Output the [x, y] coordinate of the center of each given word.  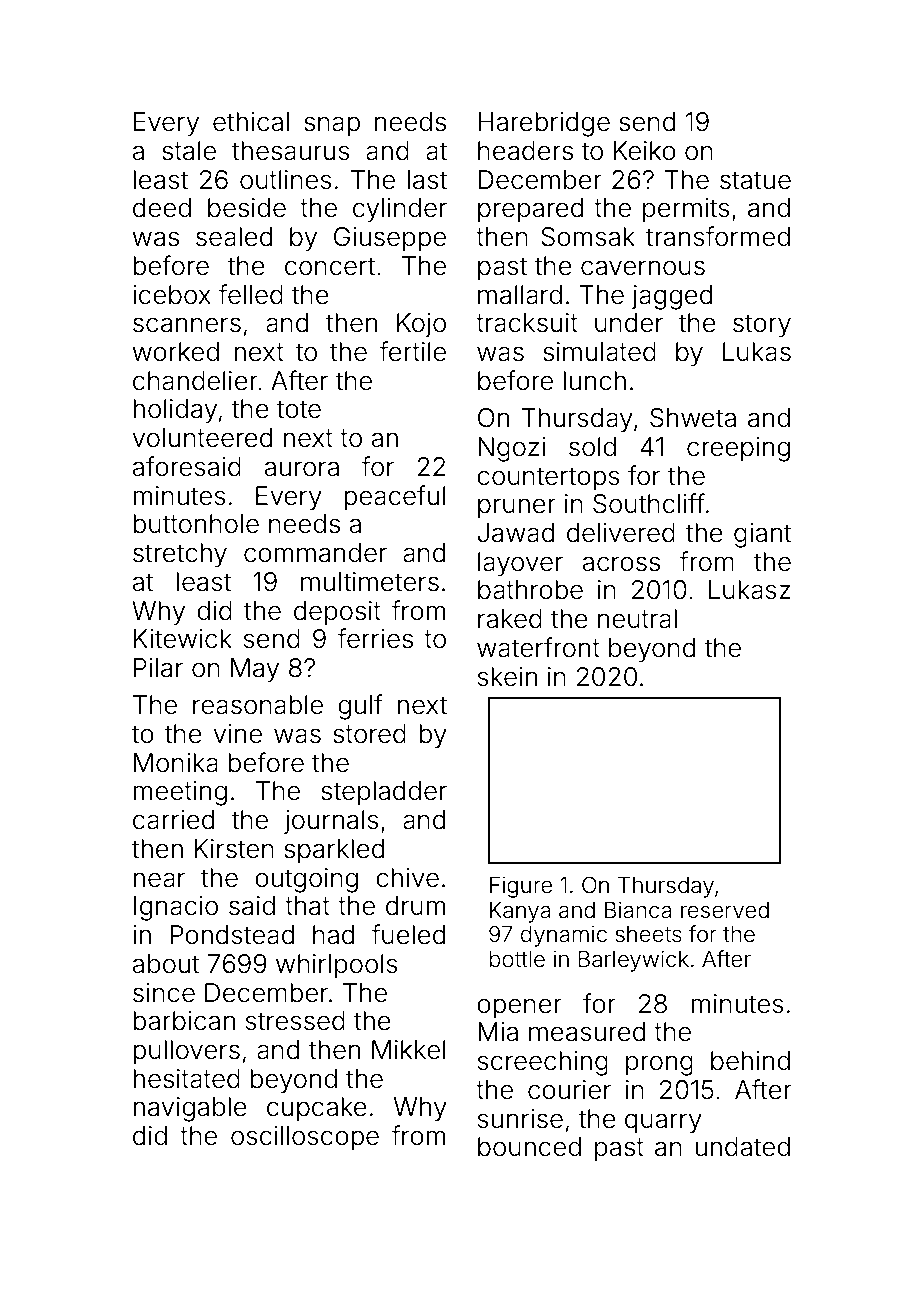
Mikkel [409, 1050]
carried [173, 820]
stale [189, 151]
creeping [738, 449]
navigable [190, 1109]
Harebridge [544, 124]
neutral [637, 619]
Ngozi [511, 449]
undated [742, 1147]
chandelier [195, 381]
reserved [725, 910]
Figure [521, 887]
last [427, 180]
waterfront [538, 647]
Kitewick [183, 639]
